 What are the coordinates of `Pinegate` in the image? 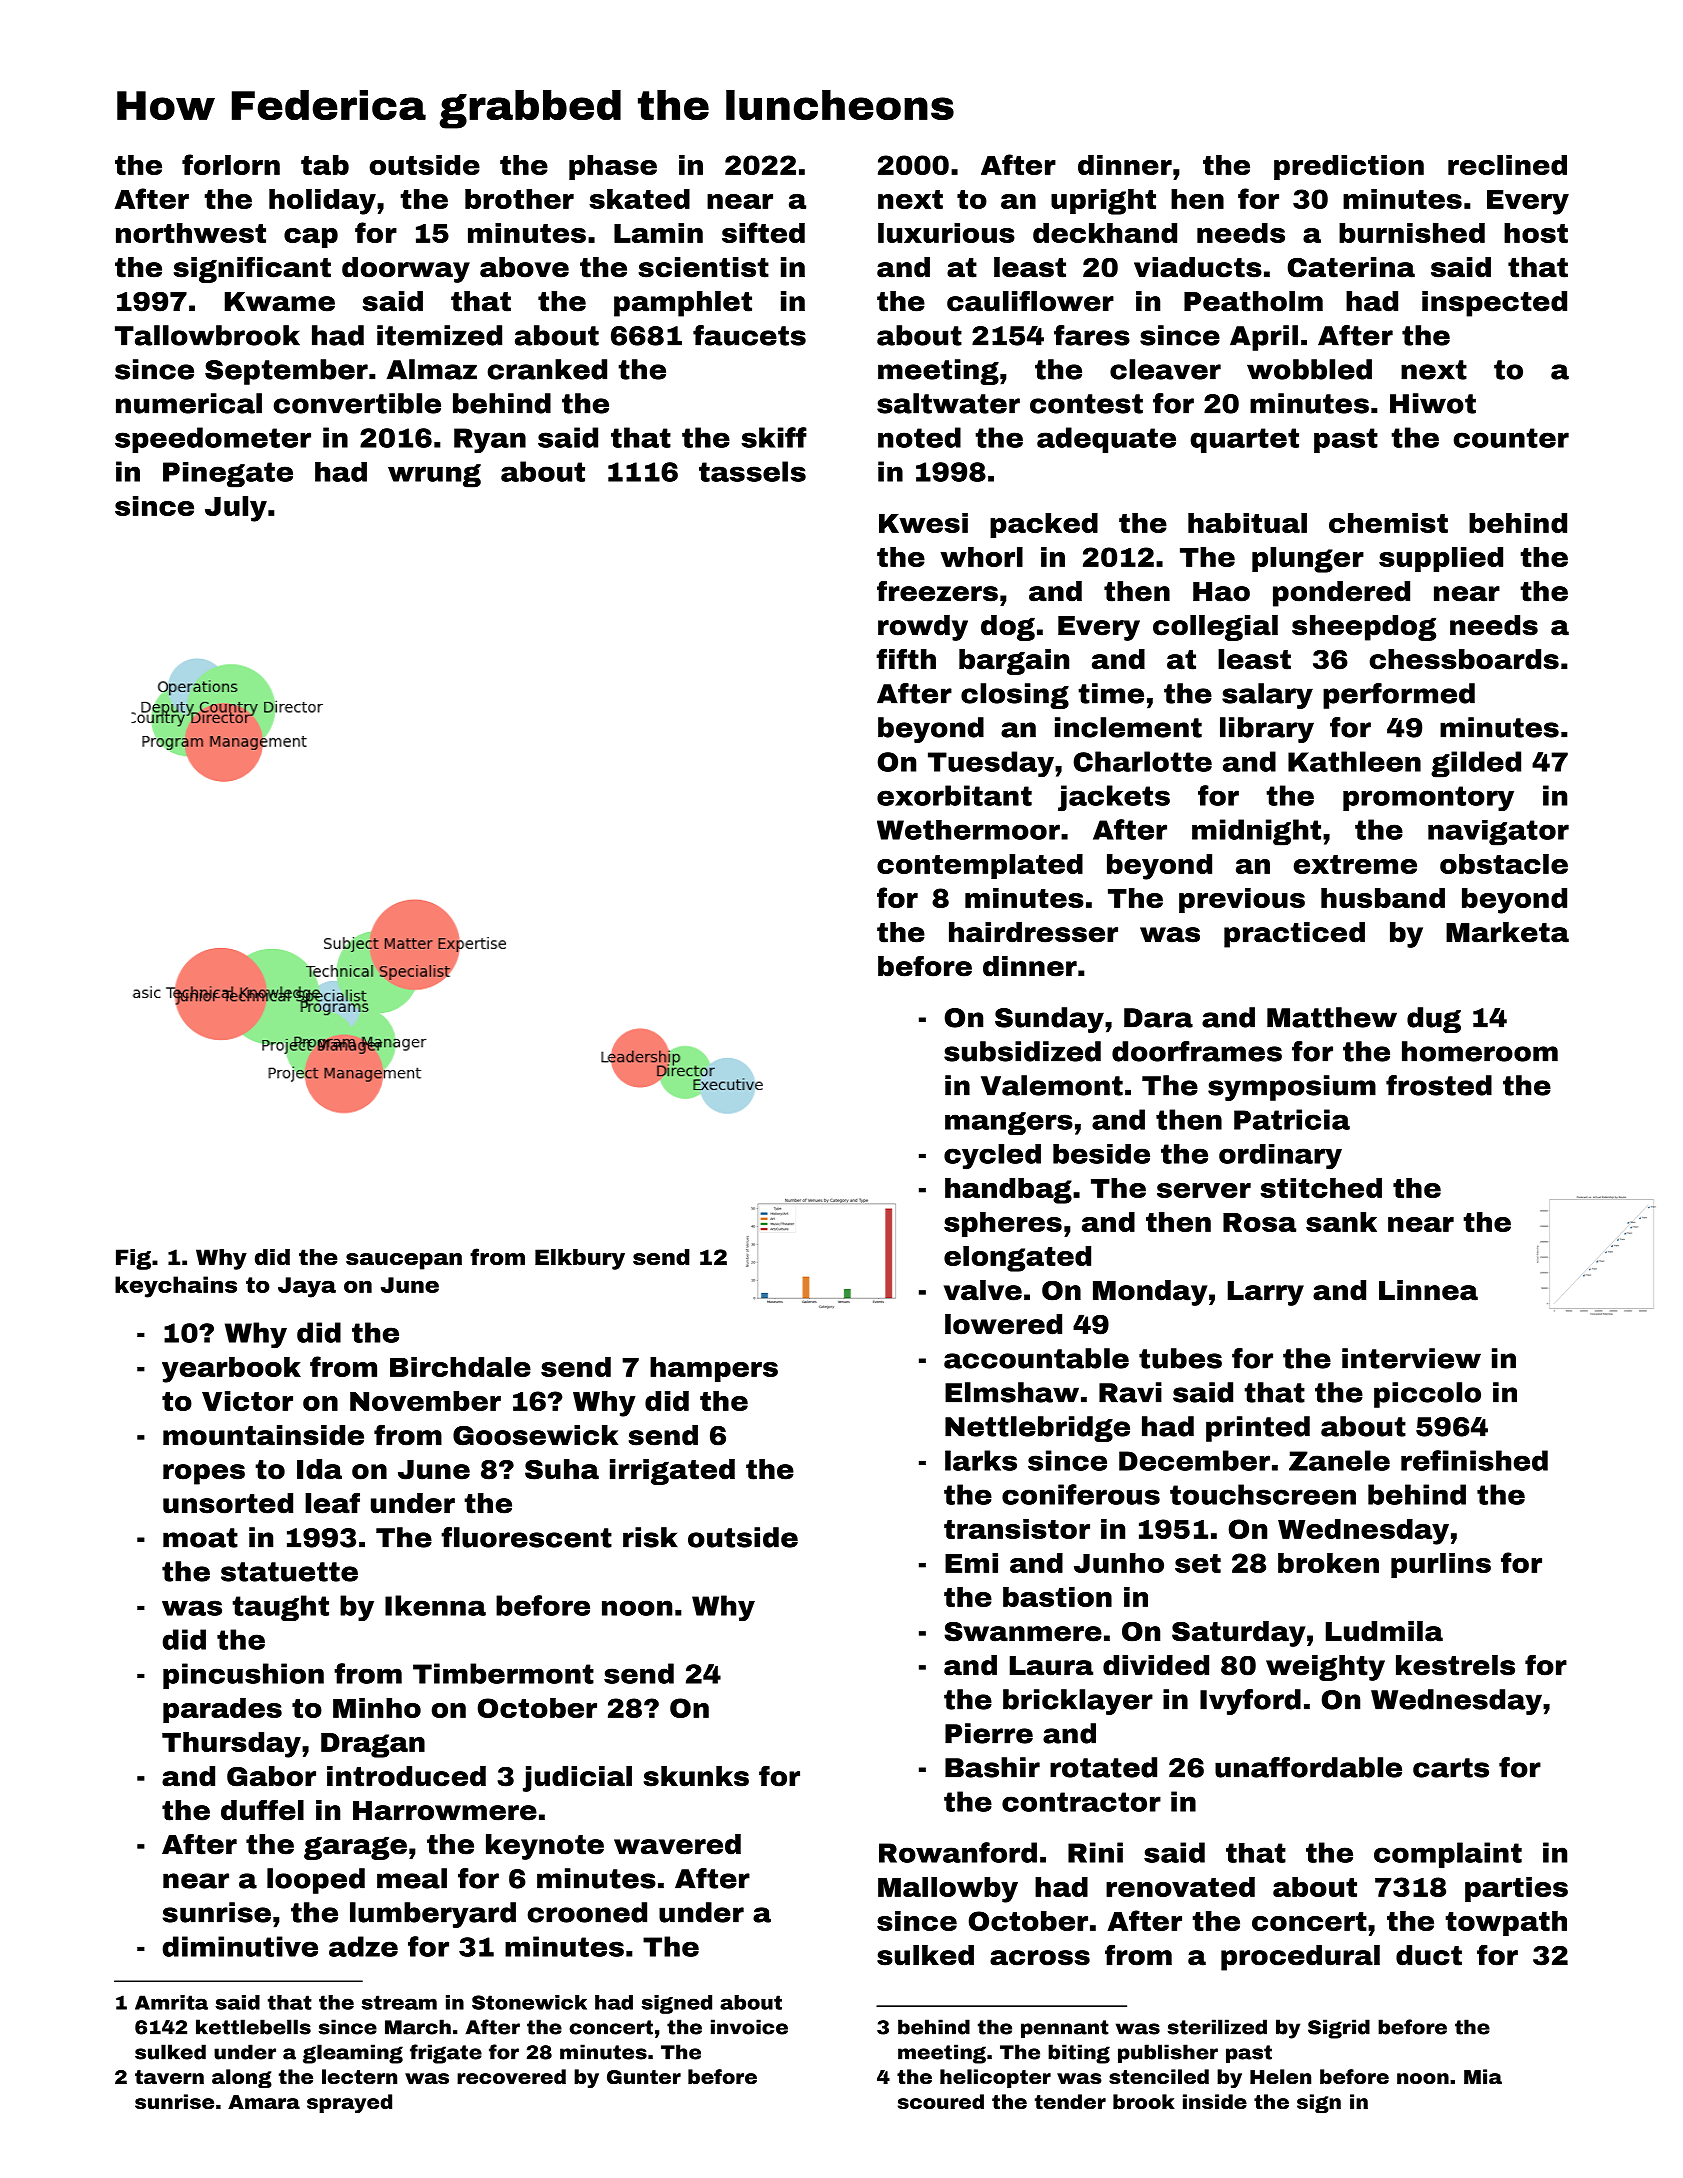 It's located at (228, 475).
